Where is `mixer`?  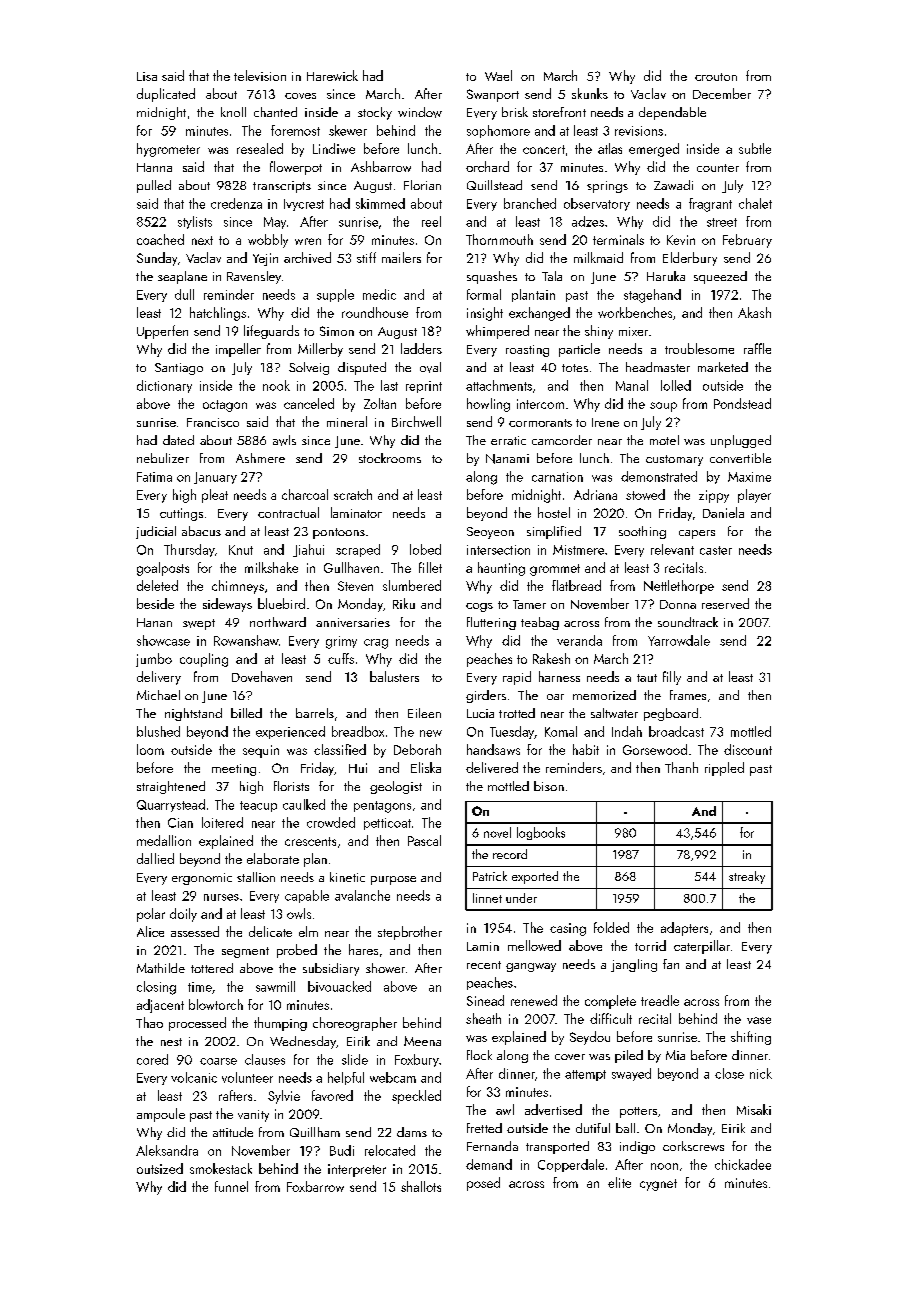
mixer is located at coordinates (633, 331).
